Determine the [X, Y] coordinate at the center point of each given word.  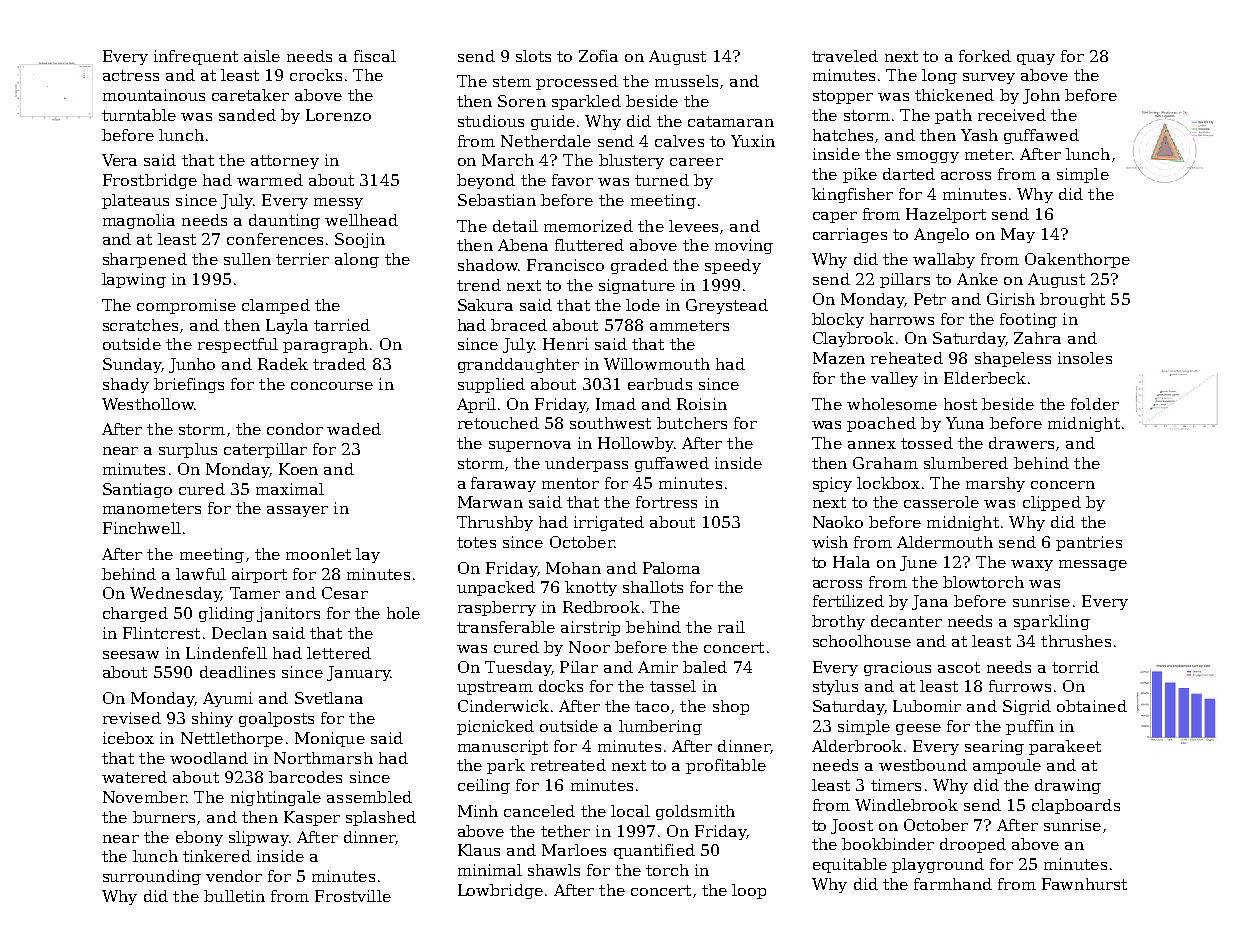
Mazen [839, 358]
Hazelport [946, 215]
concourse [332, 386]
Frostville [353, 896]
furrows [1020, 686]
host [960, 404]
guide [553, 122]
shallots [653, 587]
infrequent [196, 57]
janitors [288, 614]
